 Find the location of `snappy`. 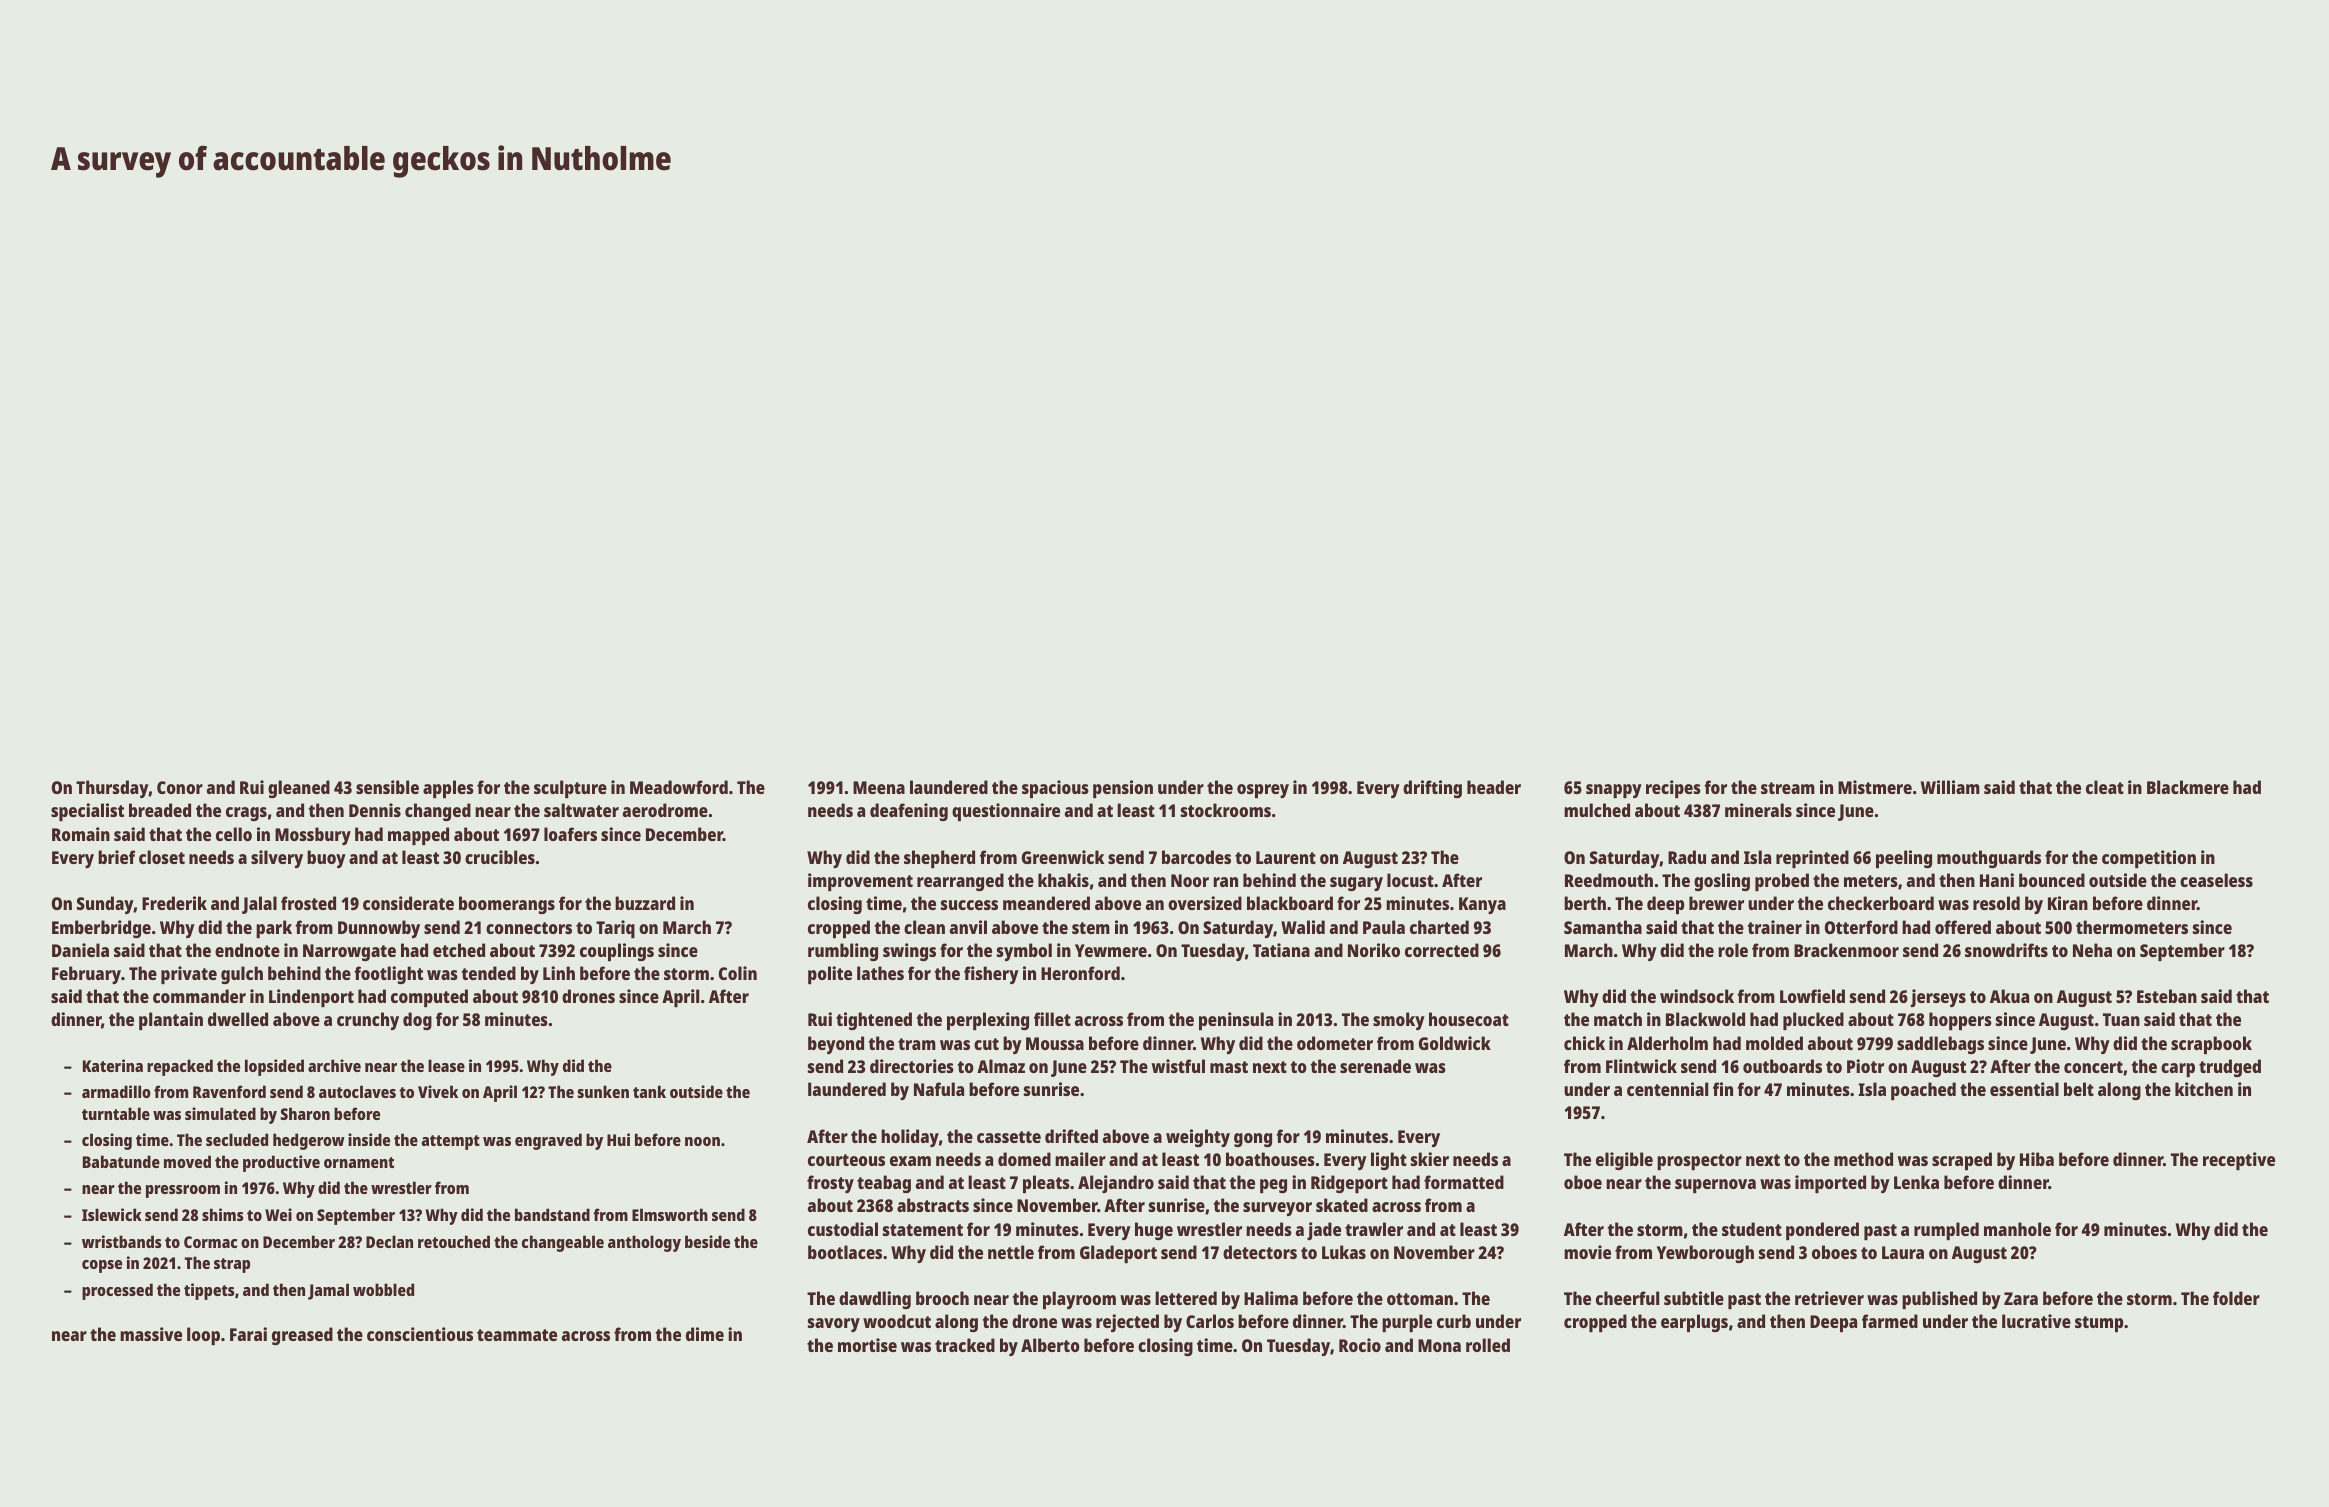

snappy is located at coordinates (1614, 791).
